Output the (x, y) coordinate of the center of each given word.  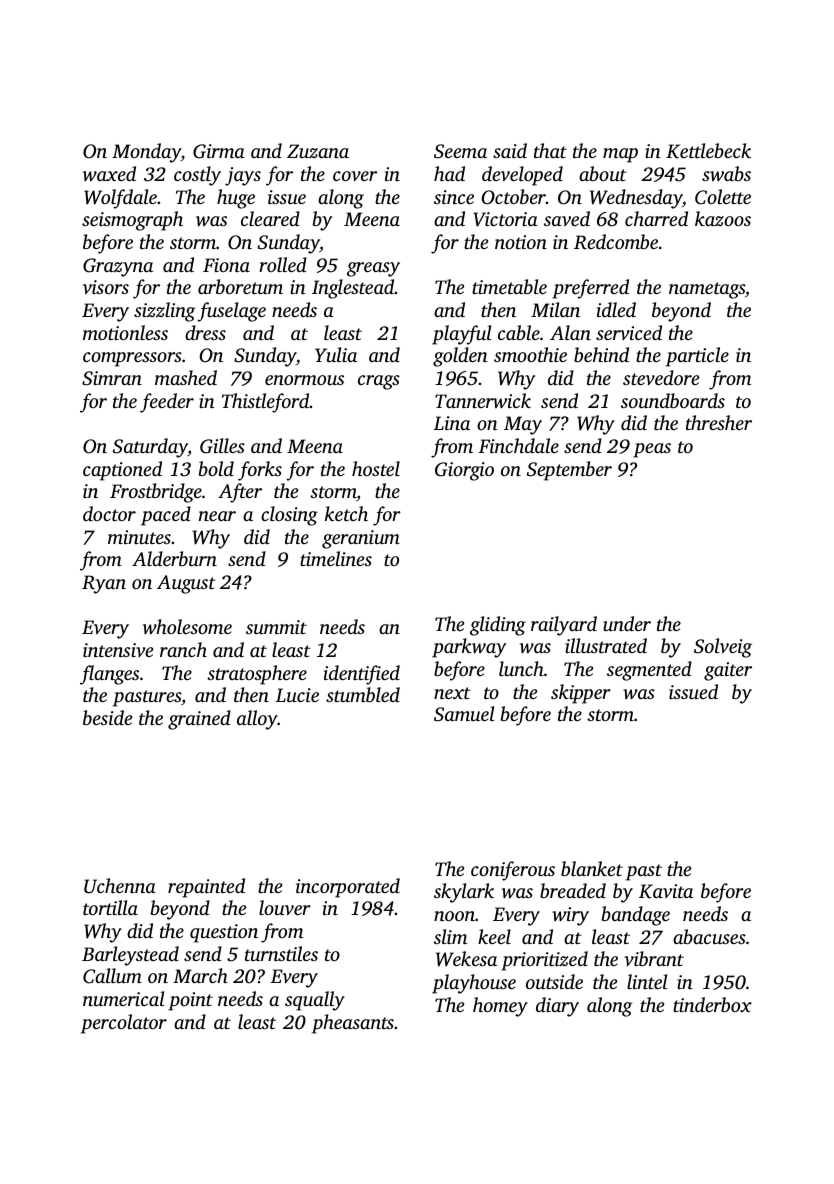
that (550, 150)
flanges (109, 675)
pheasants (353, 1024)
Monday (146, 153)
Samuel (464, 714)
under (627, 623)
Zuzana (318, 151)
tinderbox (712, 1004)
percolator (124, 1024)
